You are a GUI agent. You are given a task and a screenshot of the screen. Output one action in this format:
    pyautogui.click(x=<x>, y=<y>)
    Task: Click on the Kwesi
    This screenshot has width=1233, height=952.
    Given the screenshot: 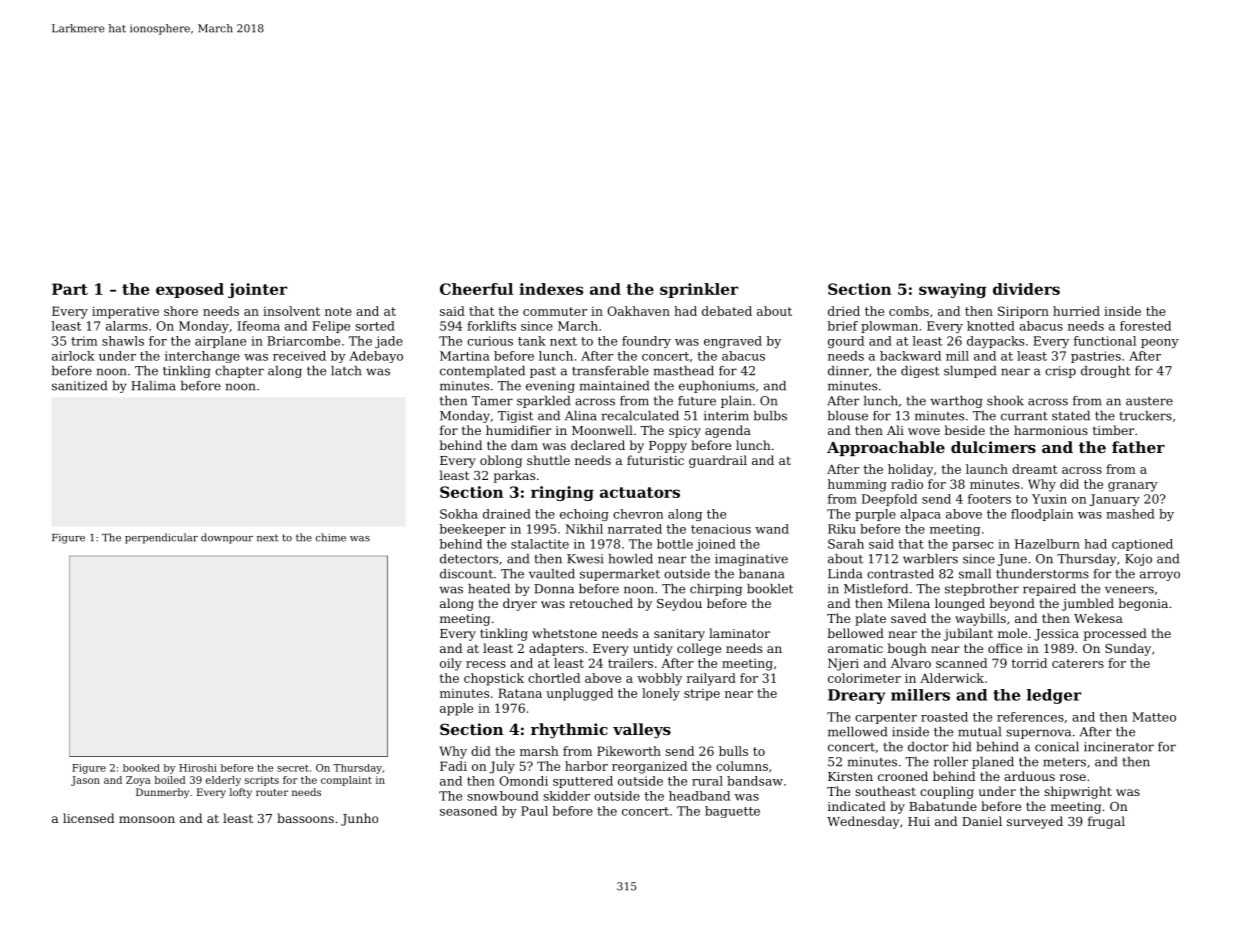 What is the action you would take?
    pyautogui.click(x=585, y=559)
